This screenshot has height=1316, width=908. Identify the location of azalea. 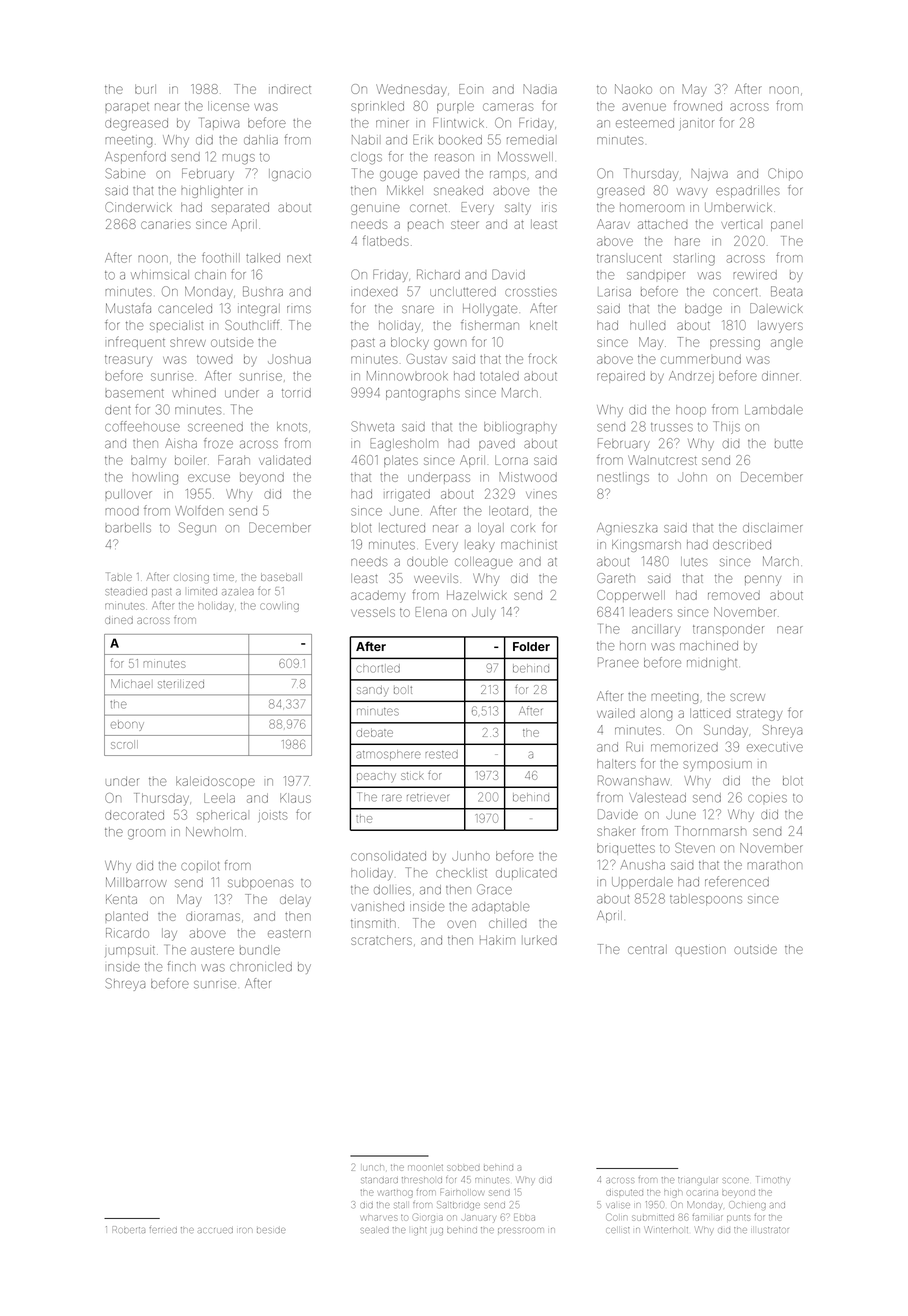
(238, 592).
